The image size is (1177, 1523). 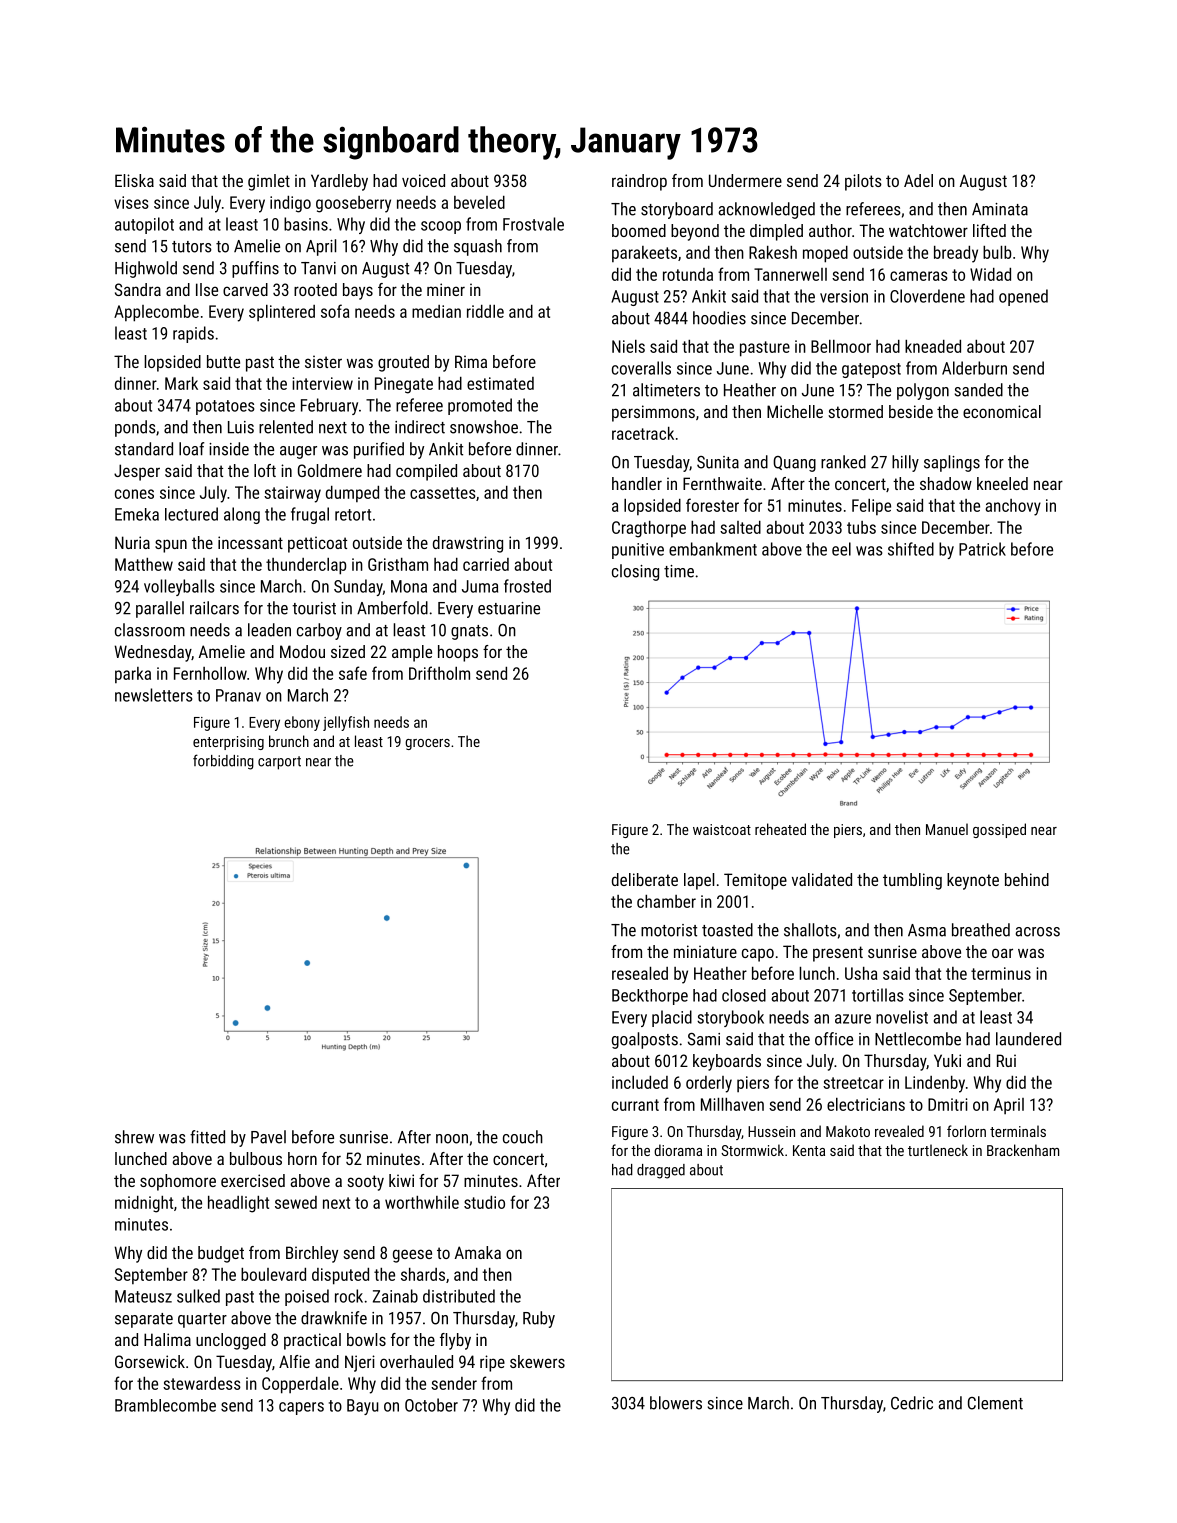 I want to click on goalposts, so click(x=645, y=1040).
